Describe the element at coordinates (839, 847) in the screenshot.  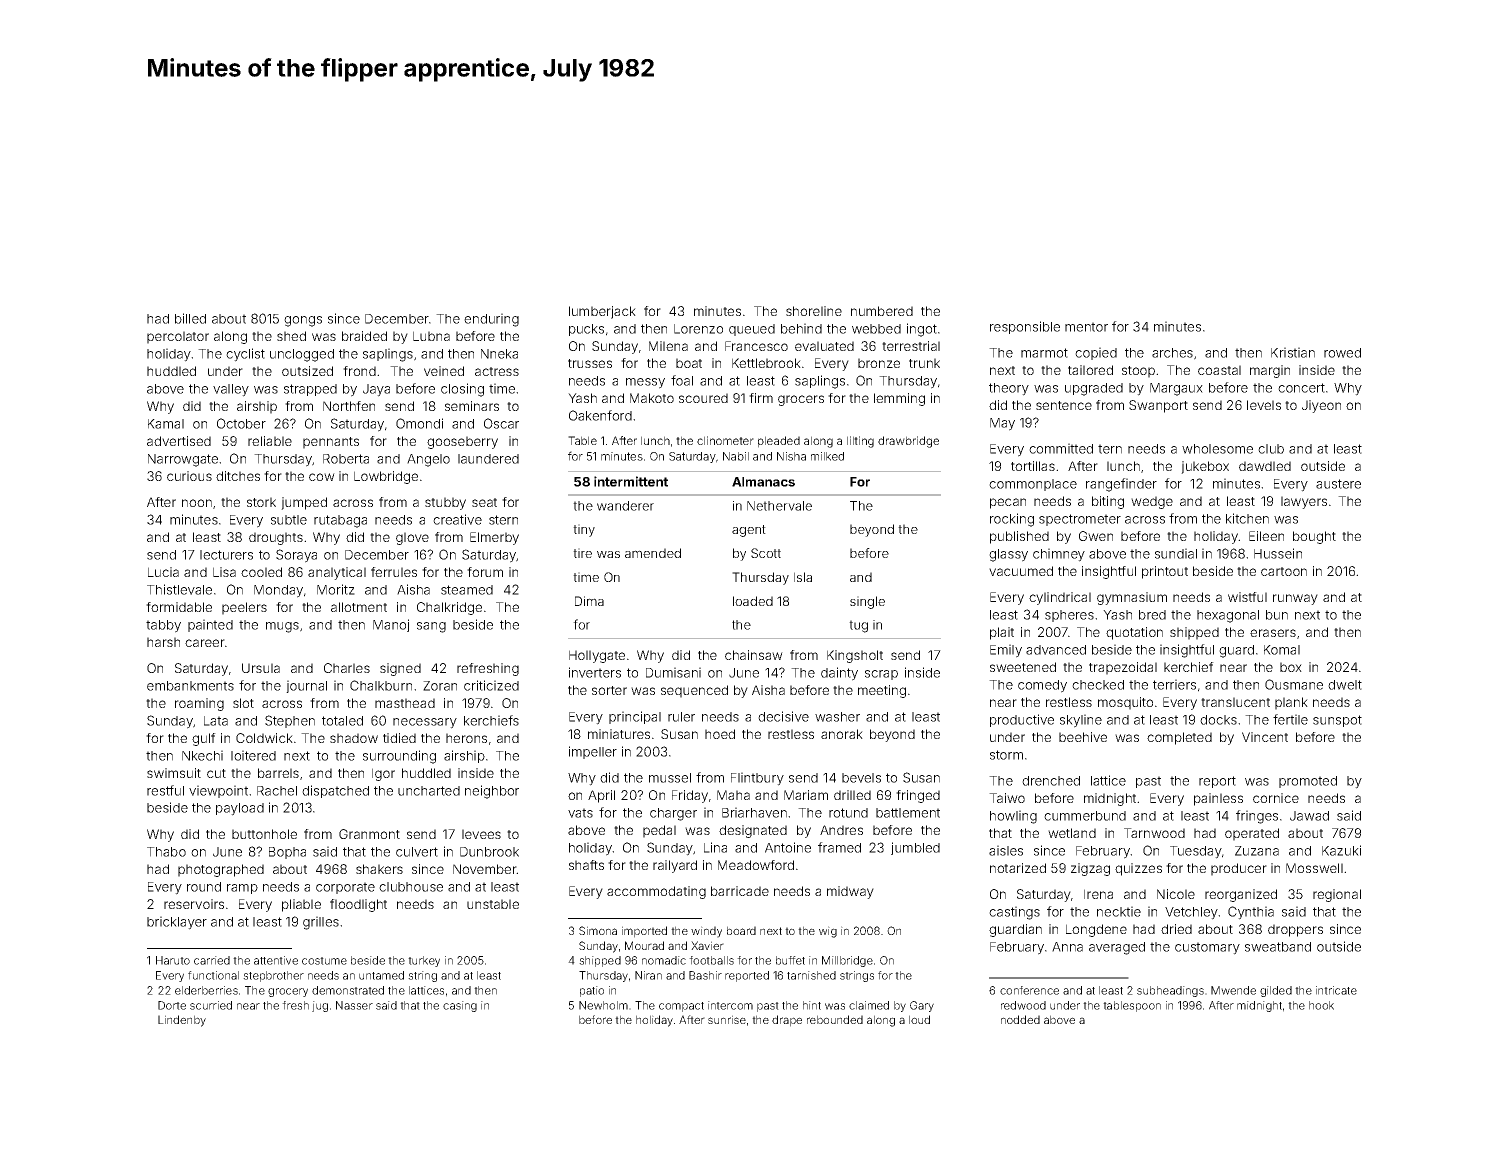
I see `framed` at that location.
